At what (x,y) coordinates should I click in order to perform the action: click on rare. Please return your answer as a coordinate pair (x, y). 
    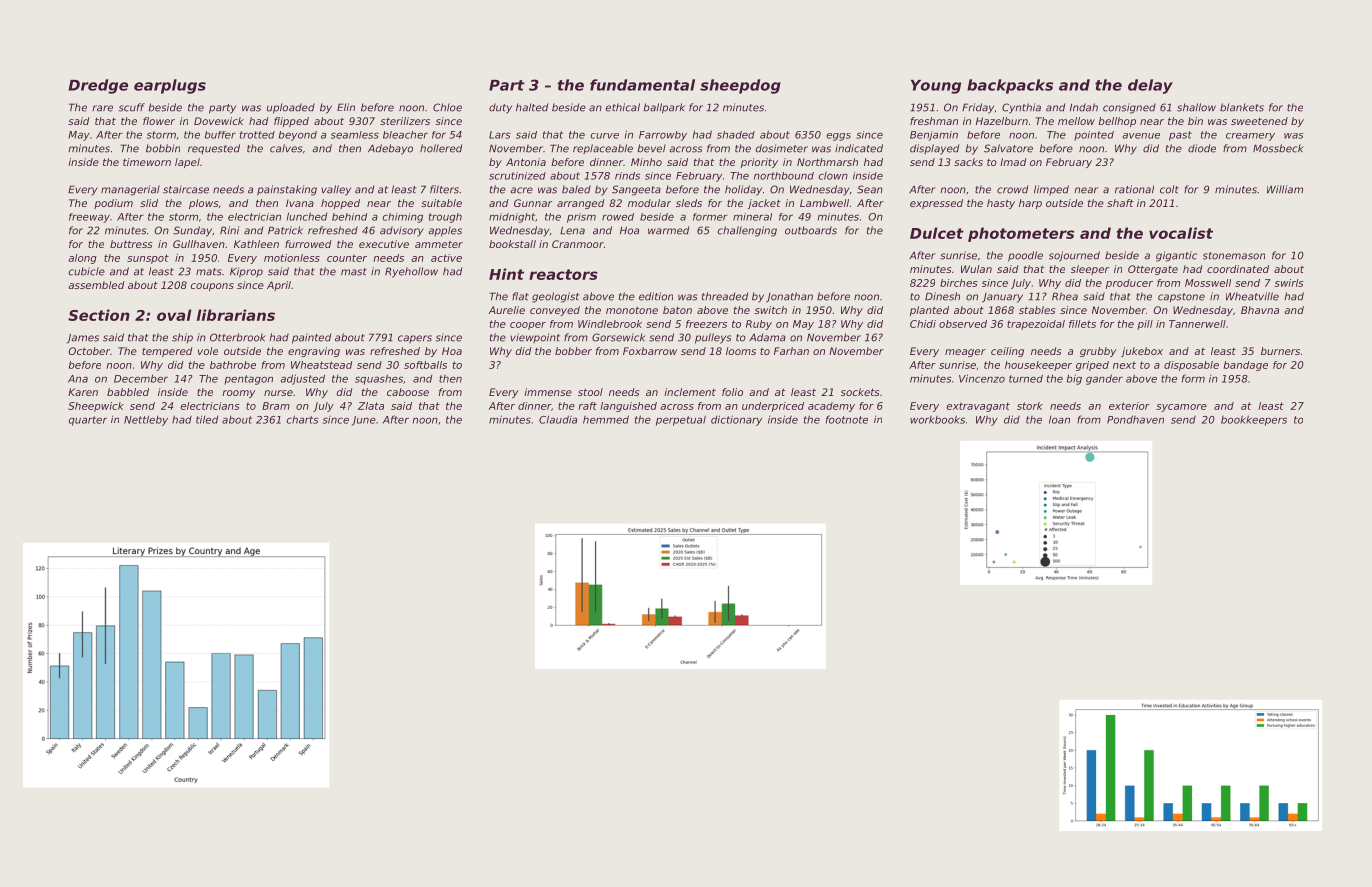
    Looking at the image, I should click on (103, 108).
